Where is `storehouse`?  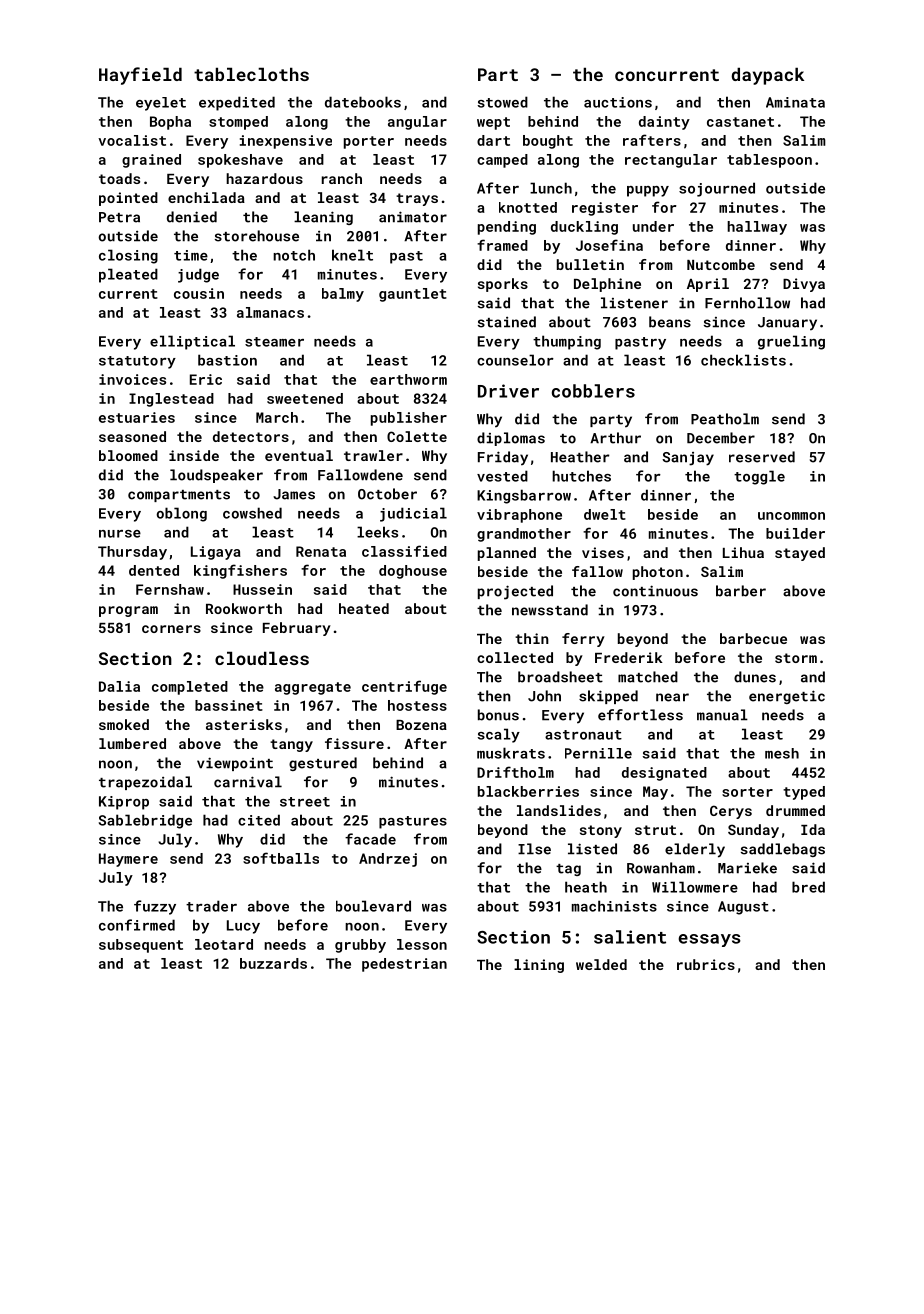 storehouse is located at coordinates (257, 236).
